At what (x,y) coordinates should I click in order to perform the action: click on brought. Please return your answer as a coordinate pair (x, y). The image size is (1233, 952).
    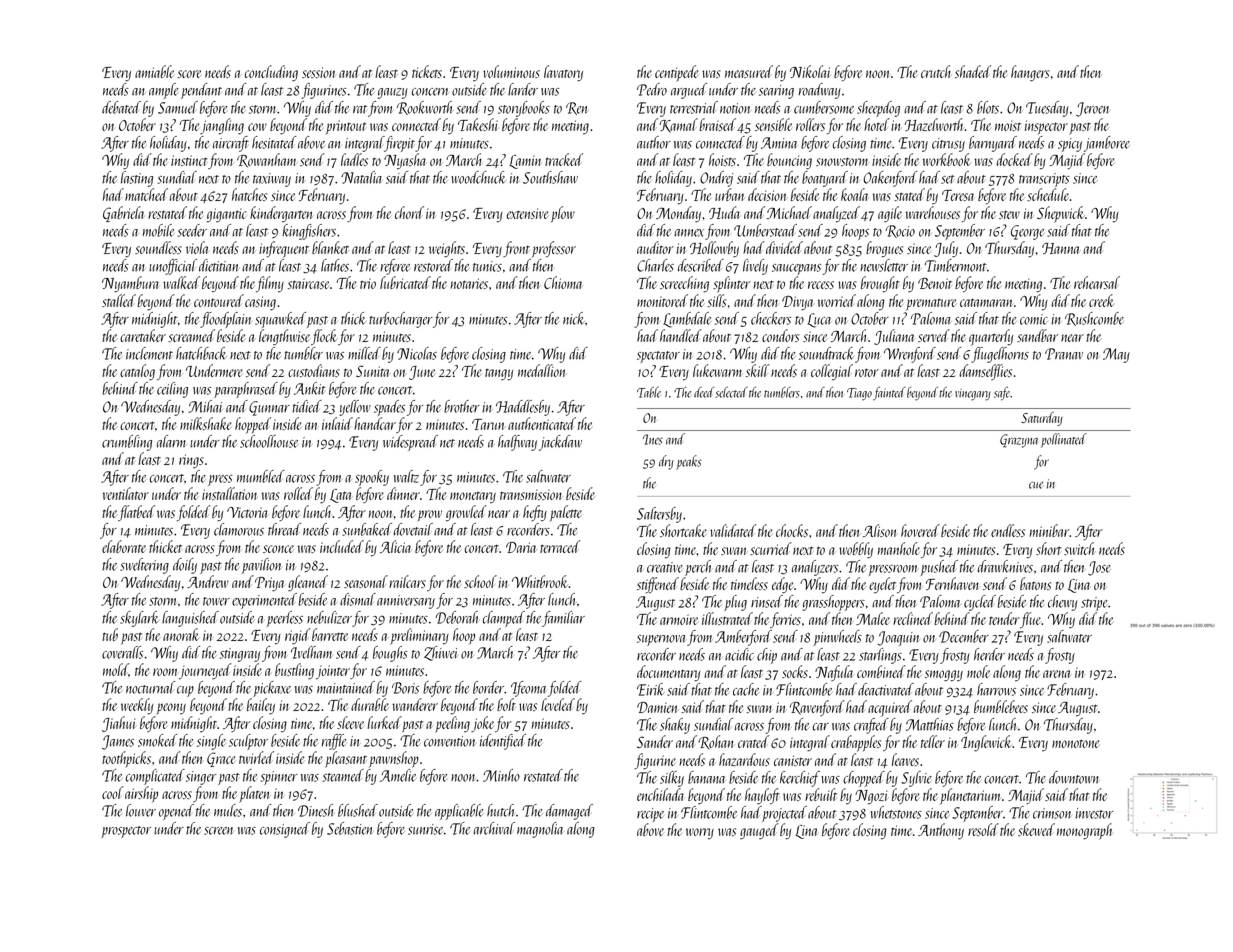
    Looking at the image, I should click on (880, 284).
